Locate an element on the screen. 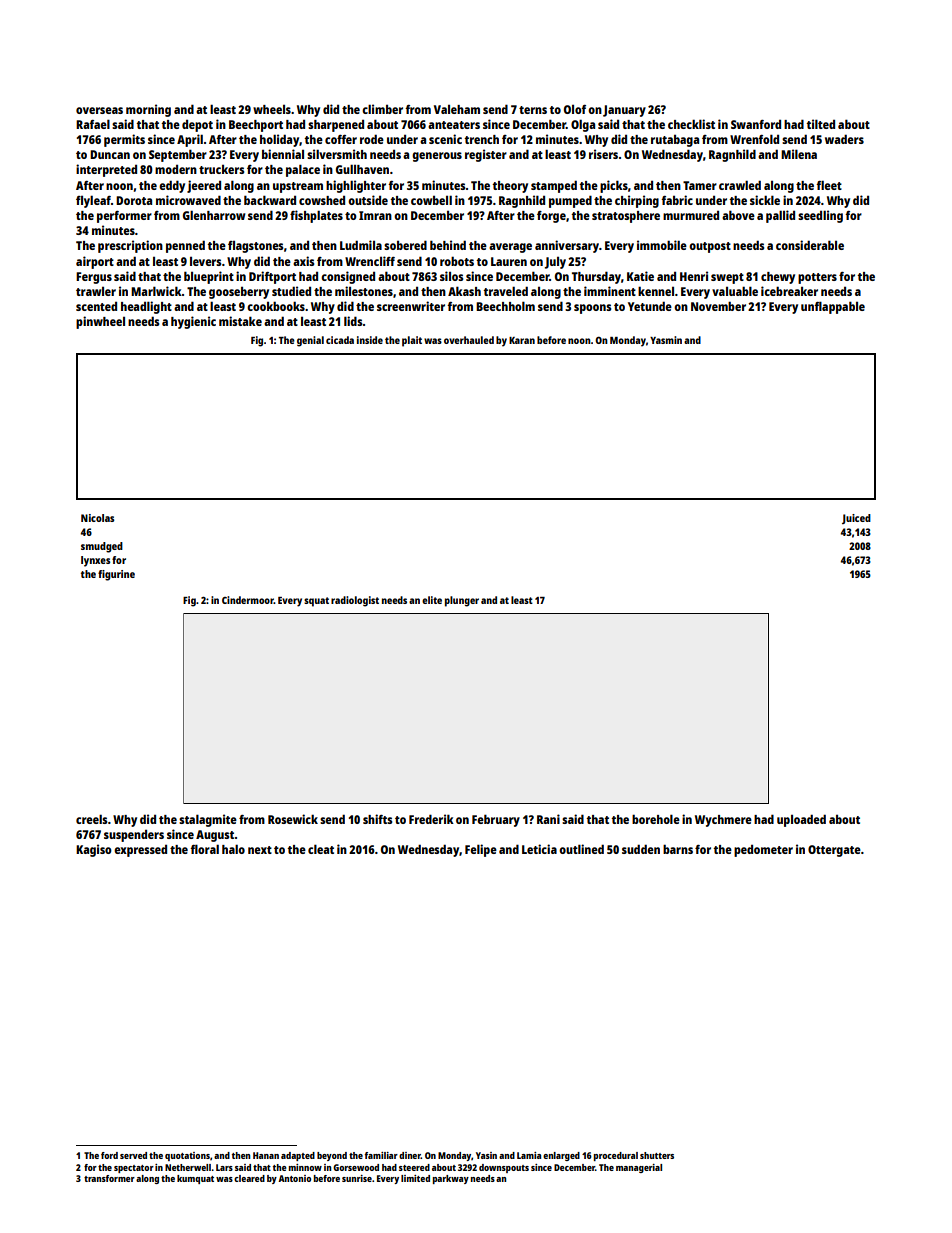 The image size is (952, 1233). figurine is located at coordinates (116, 575).
